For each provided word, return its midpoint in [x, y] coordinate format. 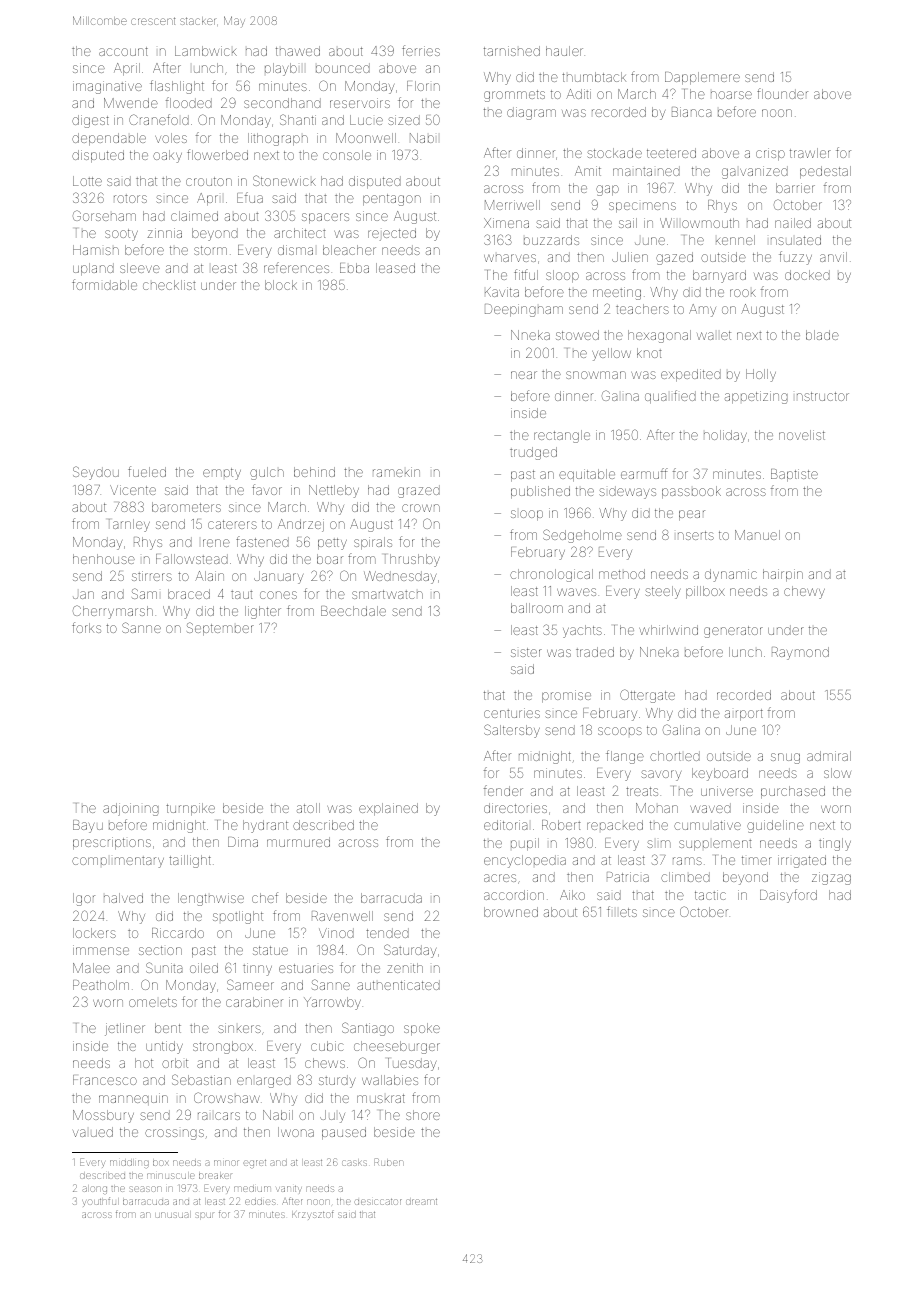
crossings [174, 1134]
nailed [793, 223]
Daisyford [788, 896]
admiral [829, 756]
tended [387, 933]
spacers [325, 218]
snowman [596, 375]
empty [222, 474]
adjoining [131, 809]
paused [344, 1133]
